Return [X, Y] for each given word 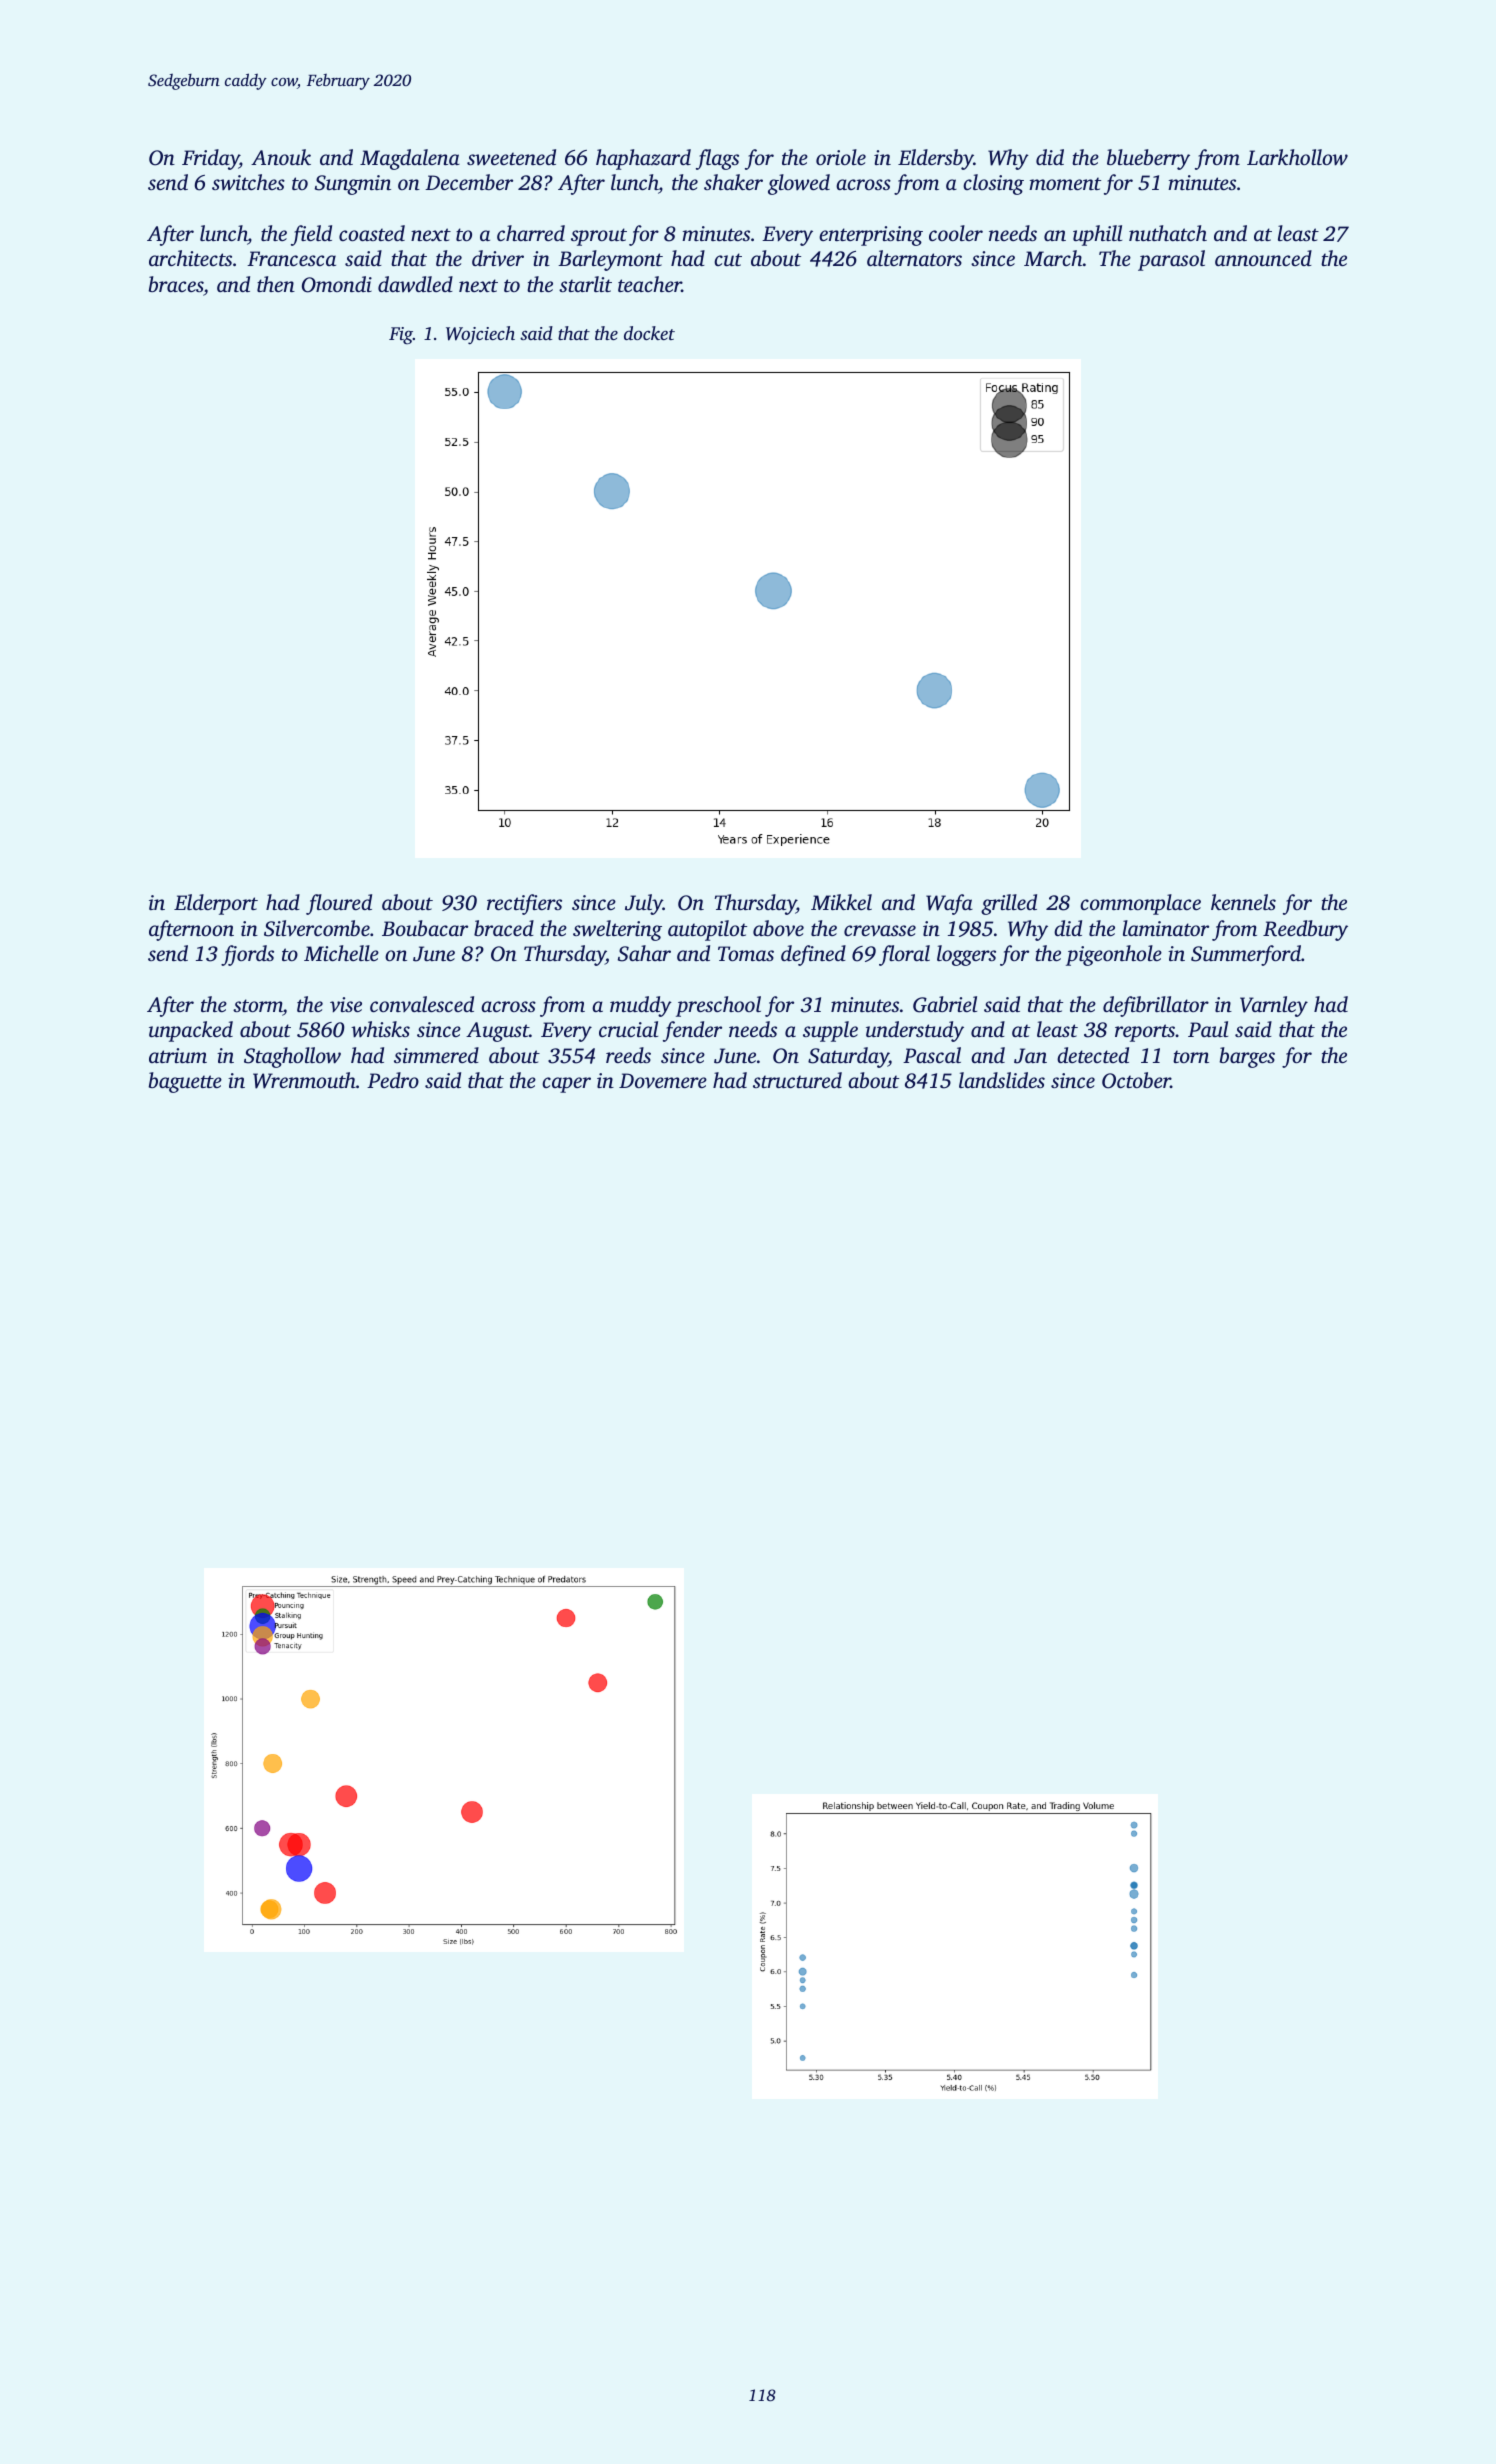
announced [1263, 258]
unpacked [191, 1031]
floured [339, 904]
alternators [914, 258]
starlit [585, 284]
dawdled [415, 284]
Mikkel [841, 902]
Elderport [216, 904]
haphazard [643, 159]
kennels [1243, 902]
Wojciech [480, 335]
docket [649, 333]
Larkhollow [1297, 157]
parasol [1171, 260]
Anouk [281, 157]
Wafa [949, 904]
